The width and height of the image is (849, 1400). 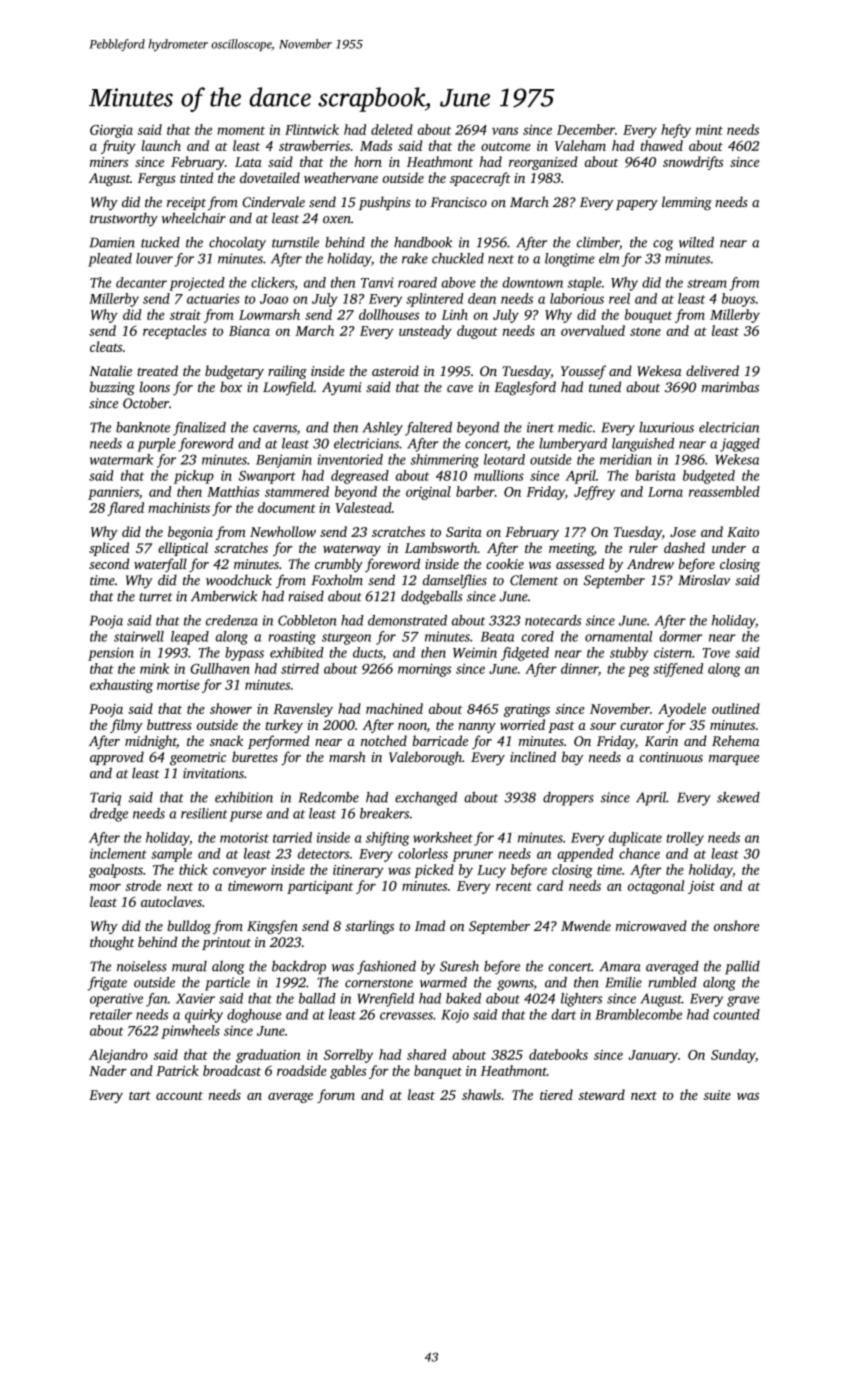 I want to click on frigate, so click(x=107, y=984).
